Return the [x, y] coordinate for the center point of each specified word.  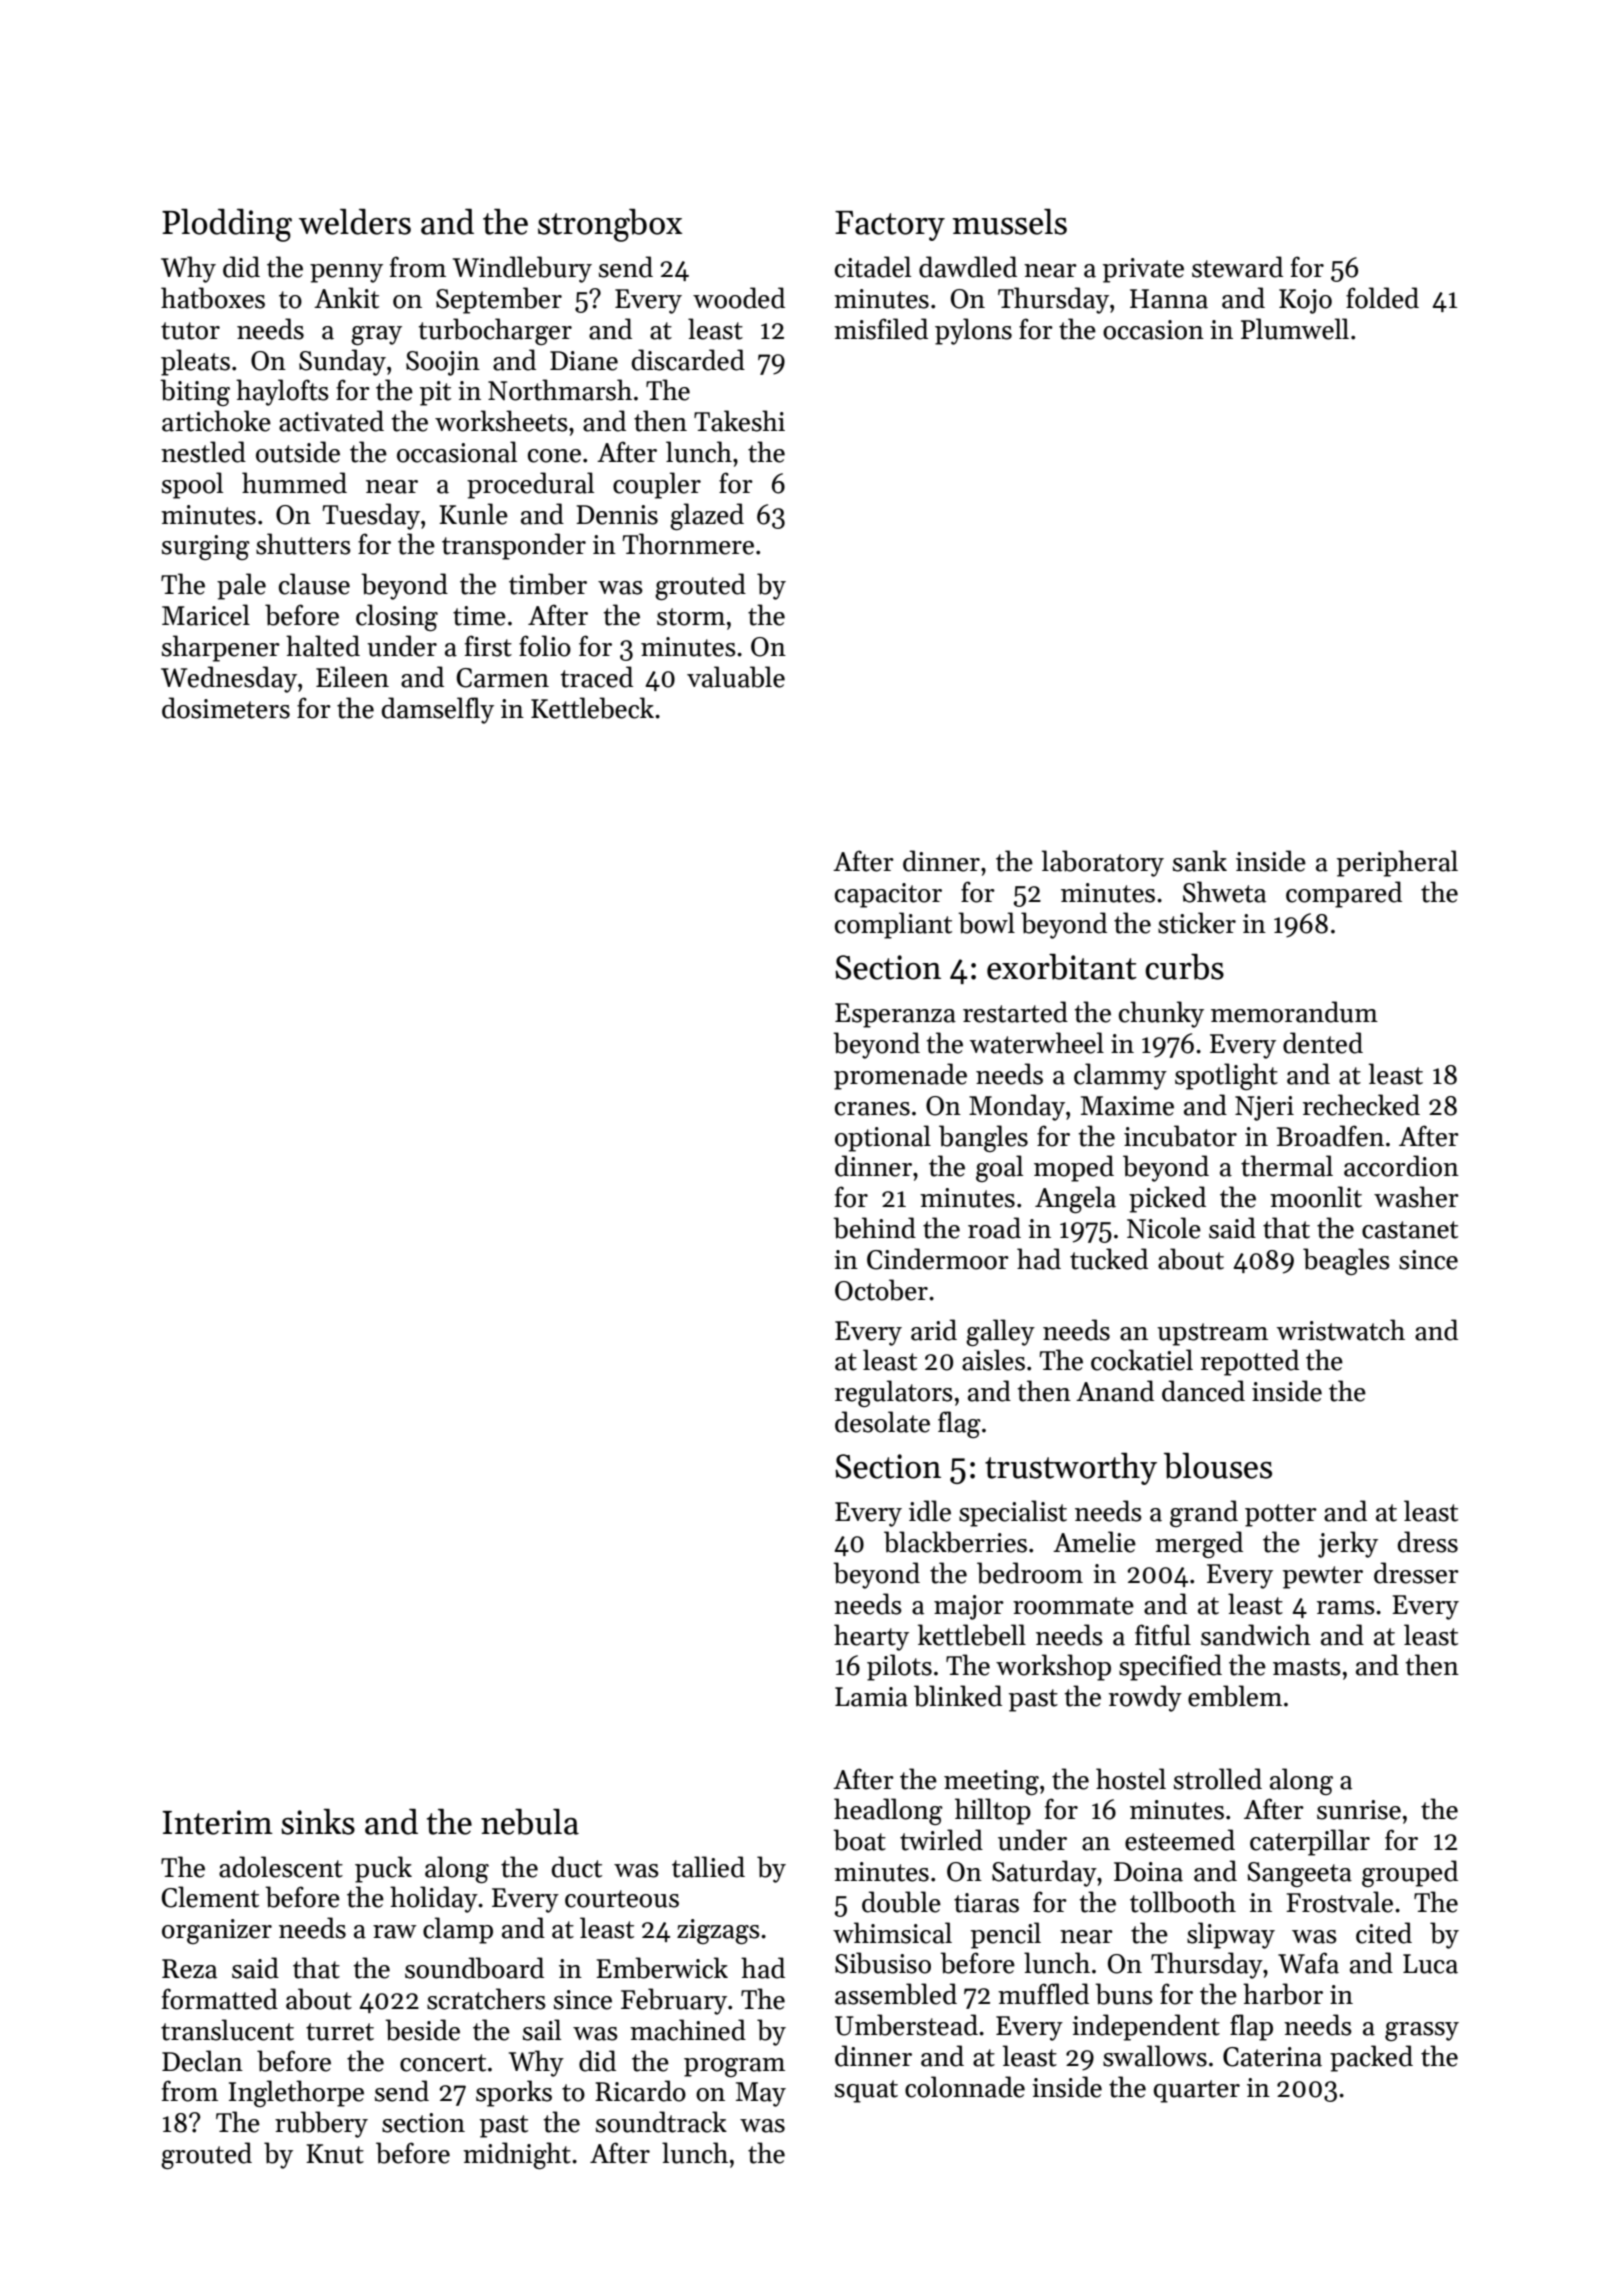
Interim [217, 1822]
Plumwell [1295, 329]
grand [1204, 1513]
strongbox [610, 225]
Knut [335, 2154]
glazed [707, 516]
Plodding [227, 225]
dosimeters [226, 708]
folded [1382, 298]
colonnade [965, 2087]
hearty [871, 1637]
